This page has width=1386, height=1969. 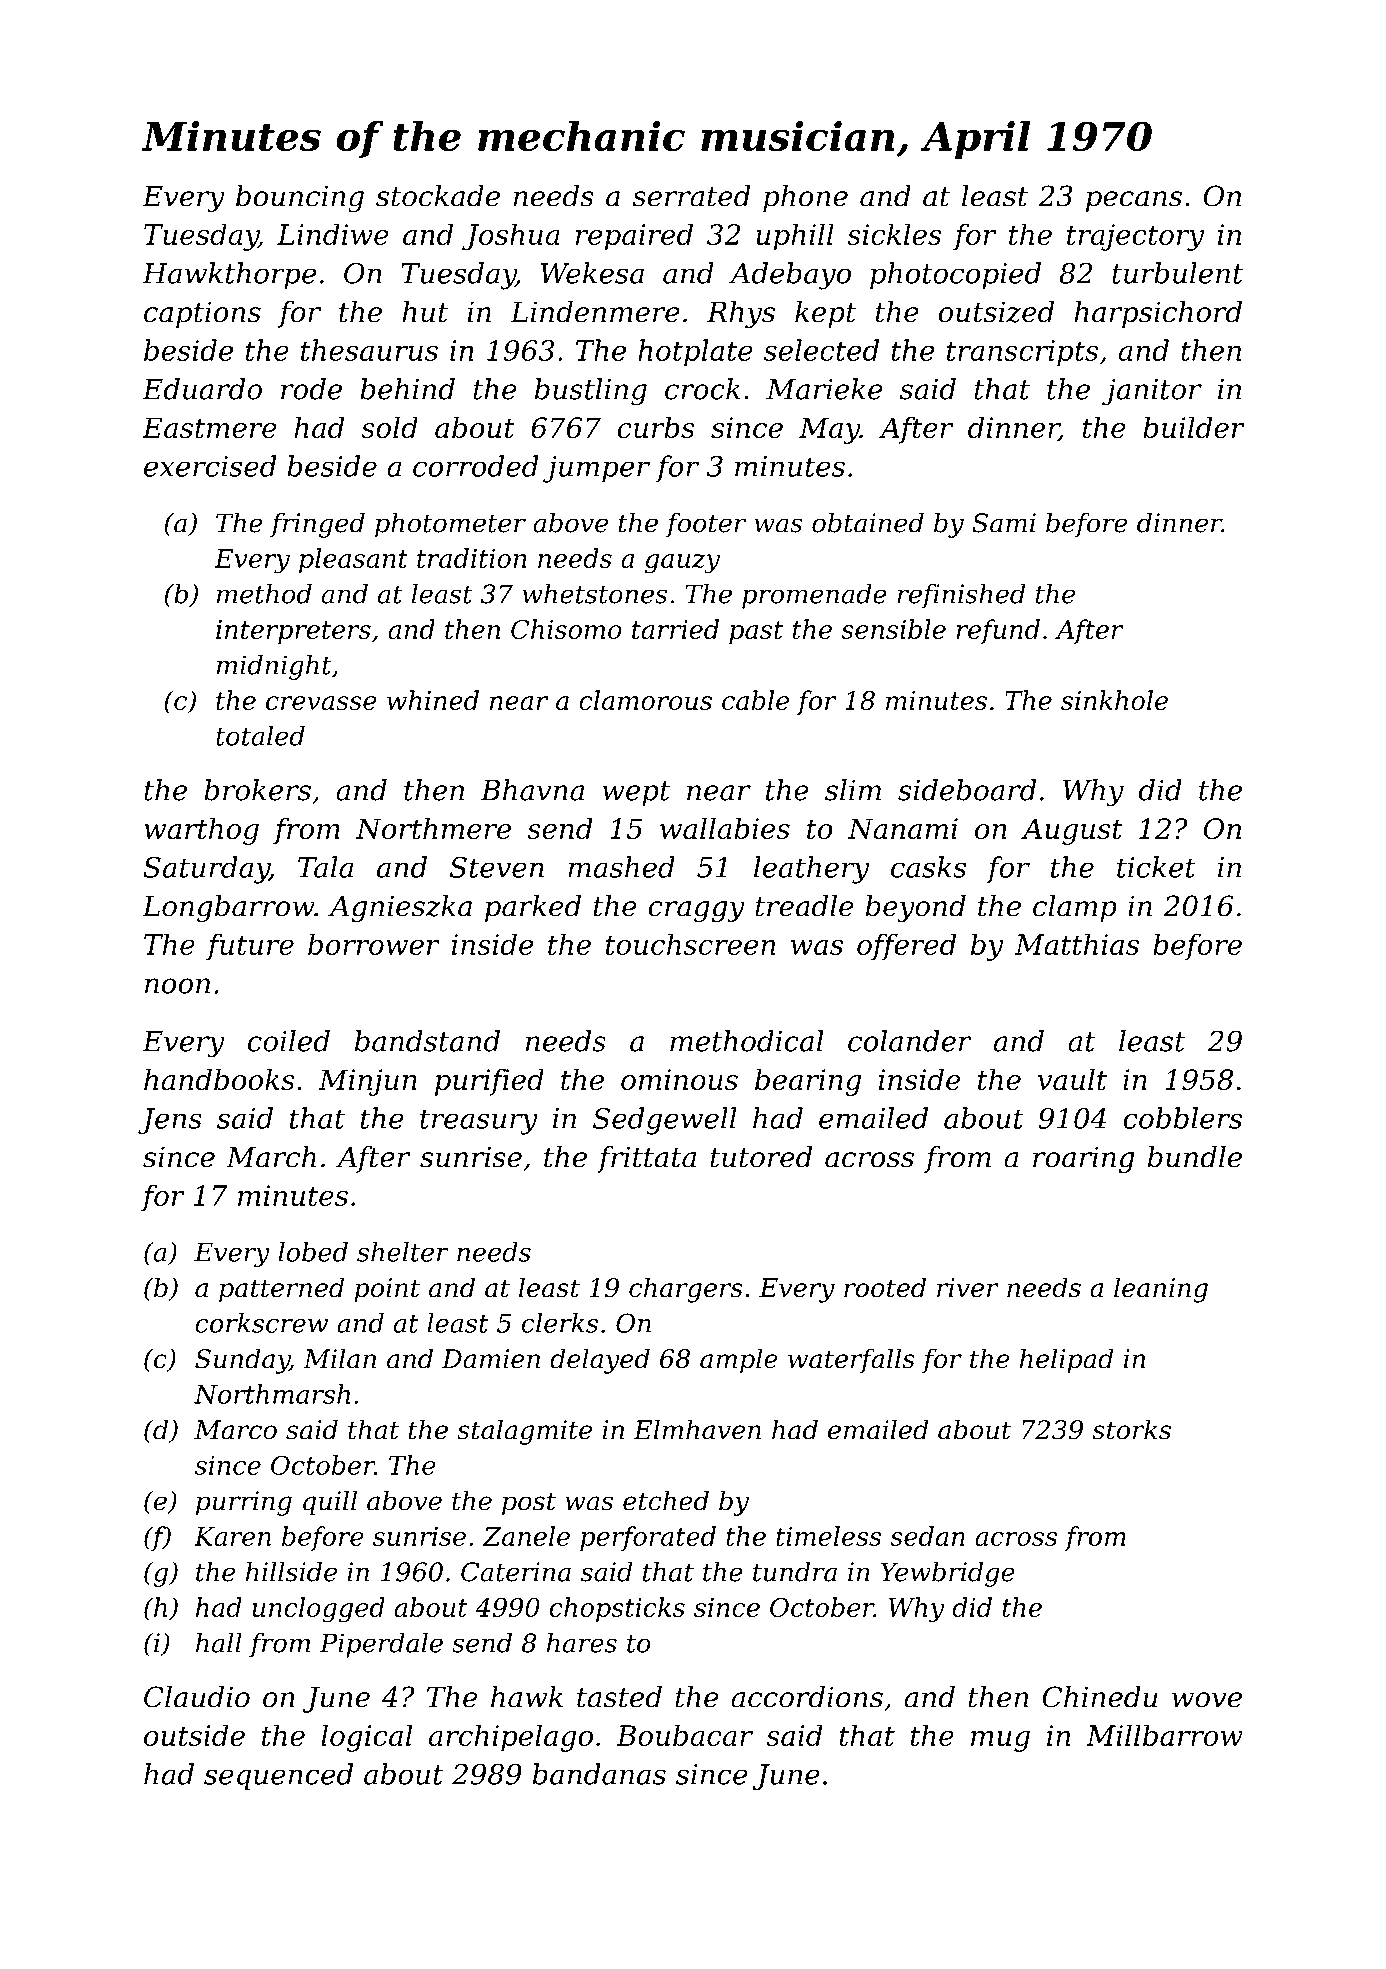 I want to click on frittata, so click(x=646, y=1159).
